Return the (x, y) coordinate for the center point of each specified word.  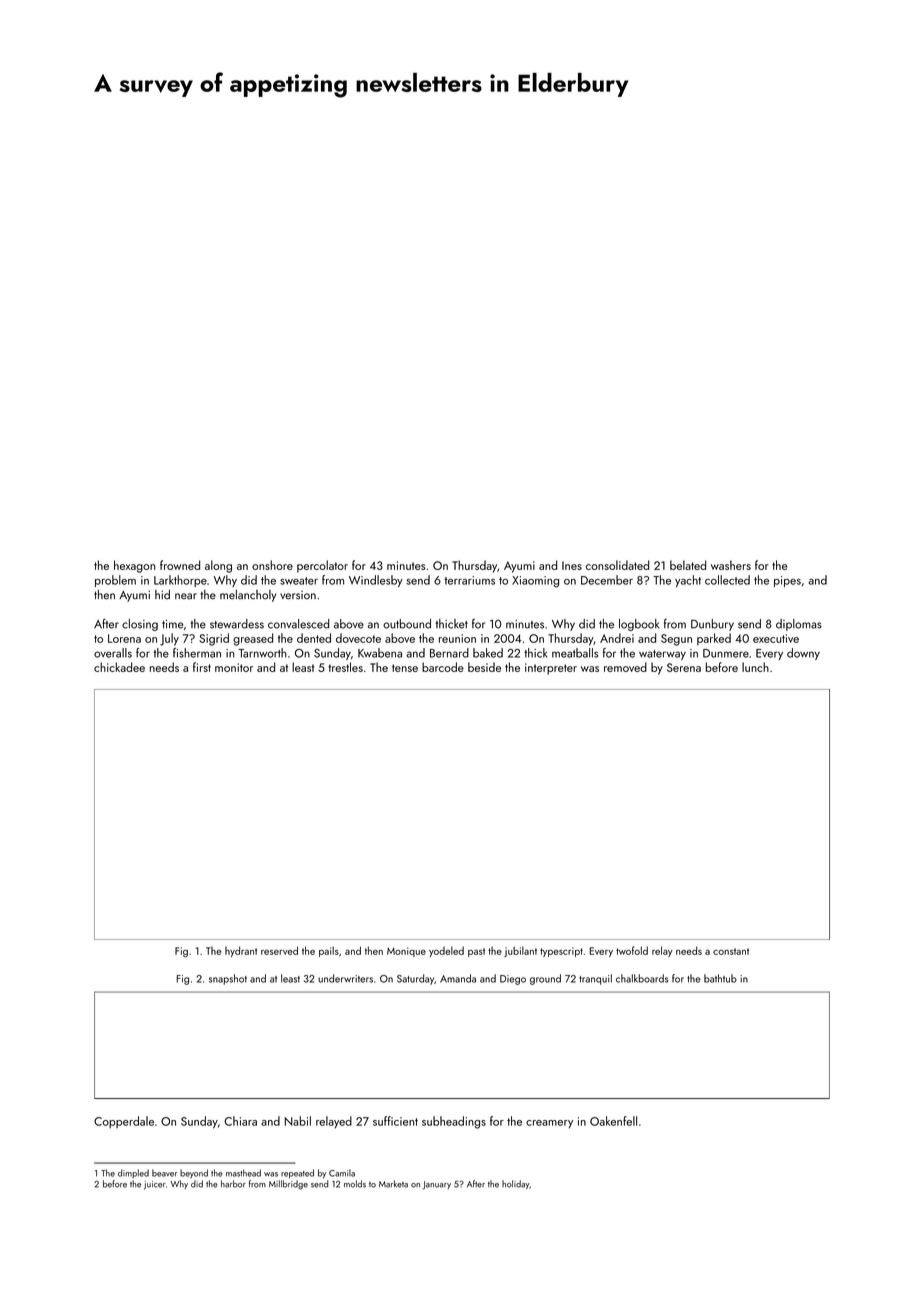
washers (731, 565)
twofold (632, 950)
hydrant (241, 951)
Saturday (415, 979)
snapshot (228, 979)
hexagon (135, 566)
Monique (406, 952)
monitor (234, 667)
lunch (755, 667)
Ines (572, 565)
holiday (515, 1184)
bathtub (720, 978)
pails (329, 951)
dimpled (133, 1173)
